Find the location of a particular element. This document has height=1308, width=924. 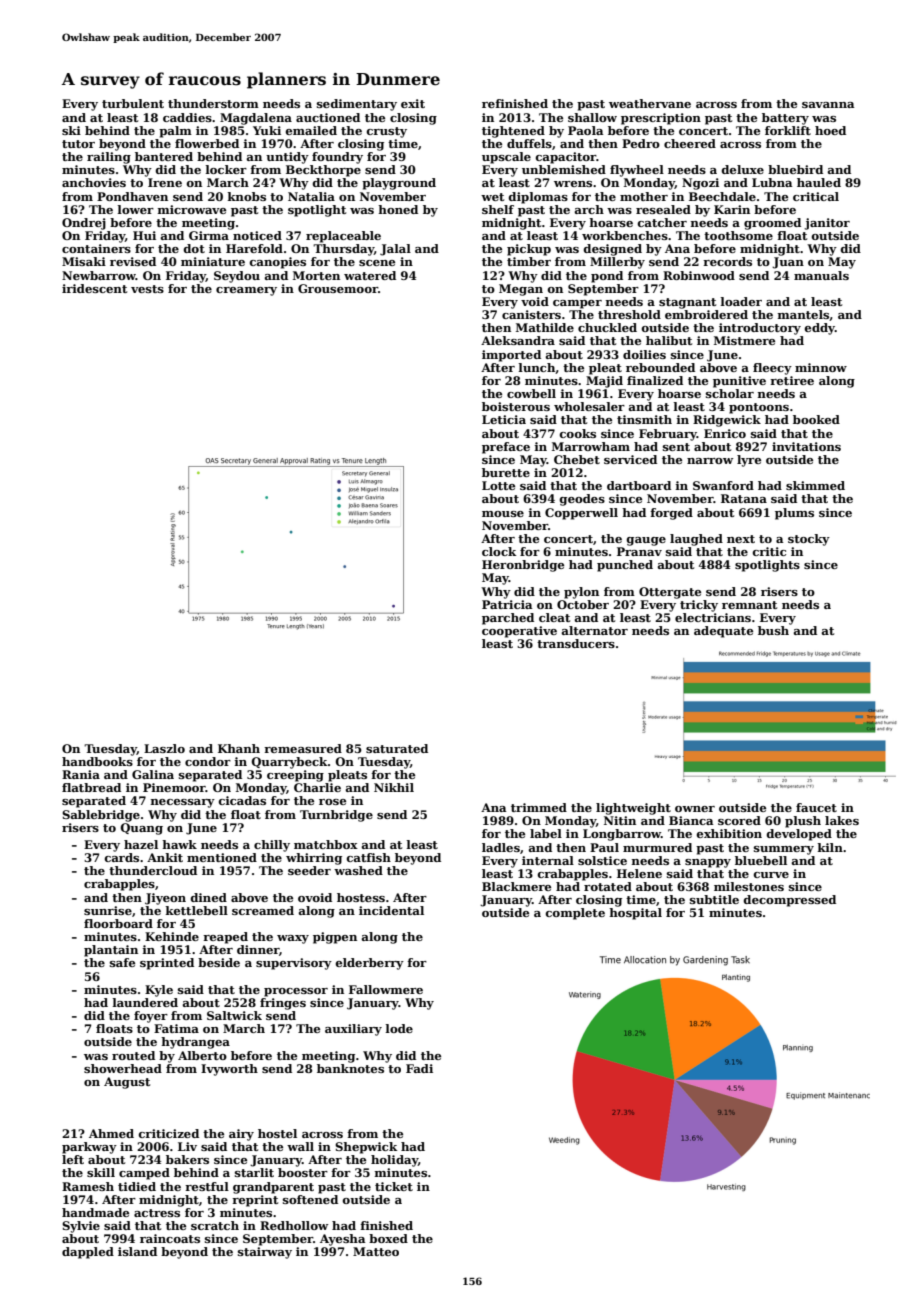

hospital is located at coordinates (635, 914).
